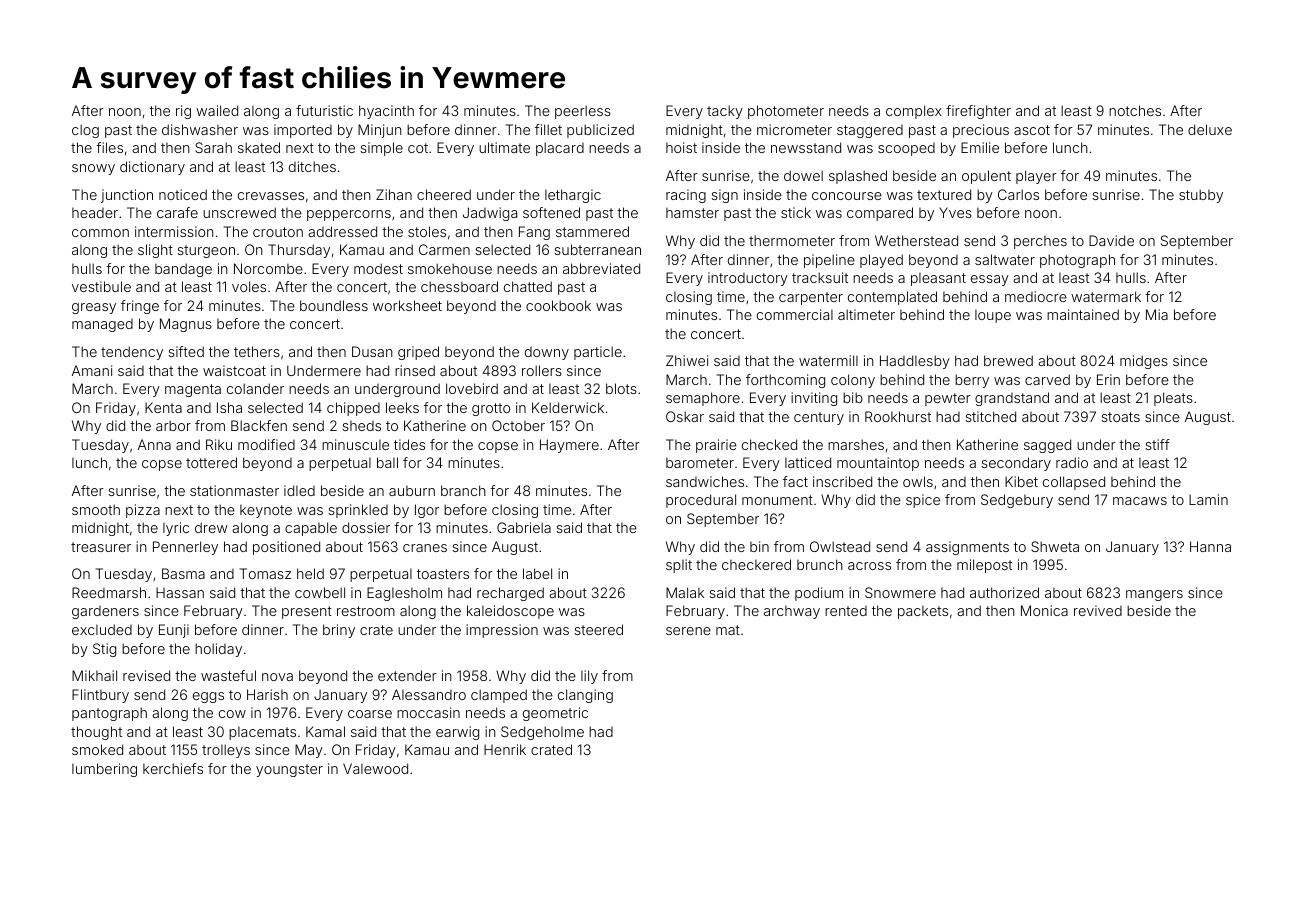 This screenshot has height=924, width=1308. Describe the element at coordinates (792, 240) in the screenshot. I see `thermometer` at that location.
